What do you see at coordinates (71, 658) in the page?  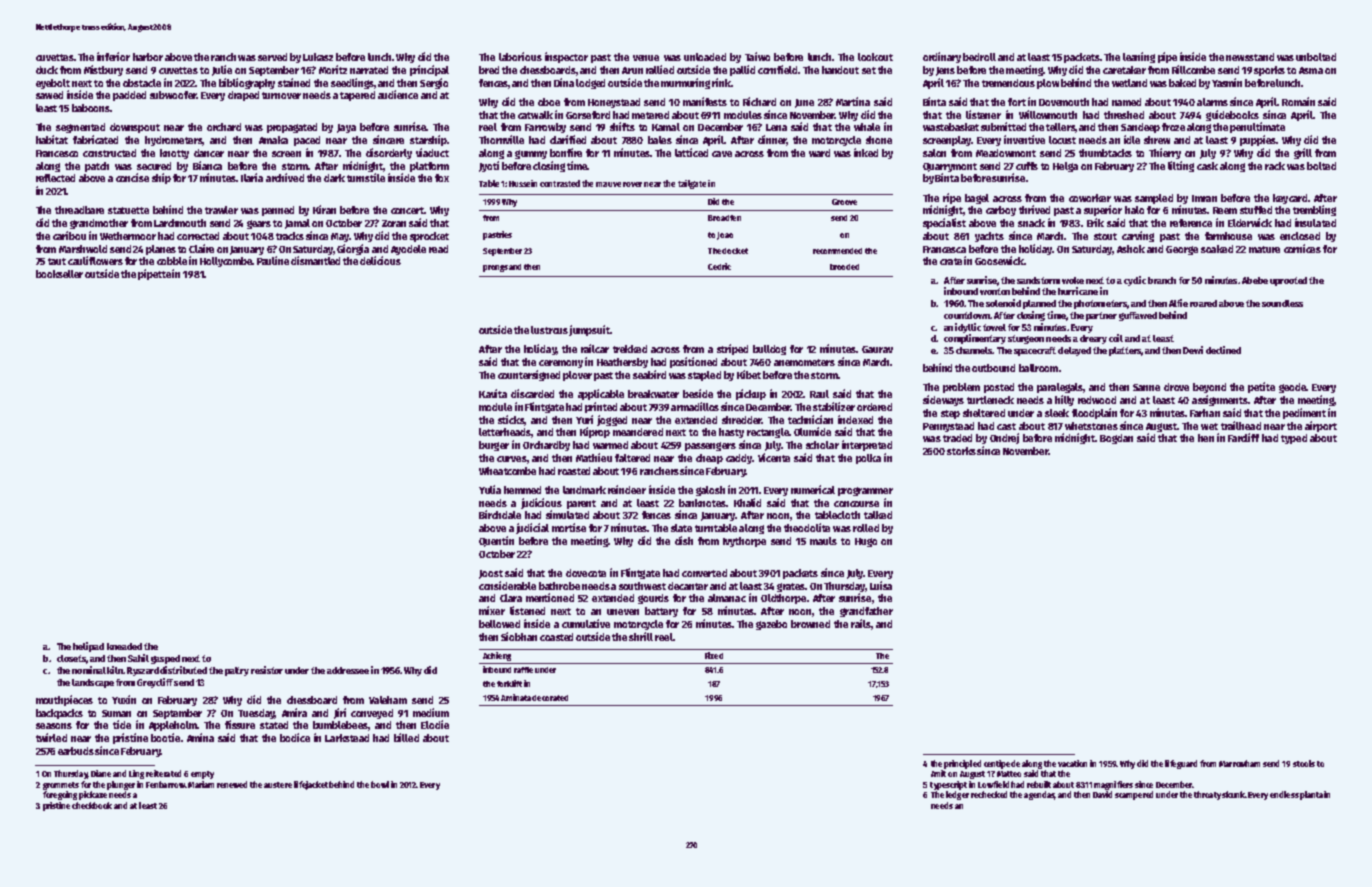 I see `closets` at bounding box center [71, 658].
